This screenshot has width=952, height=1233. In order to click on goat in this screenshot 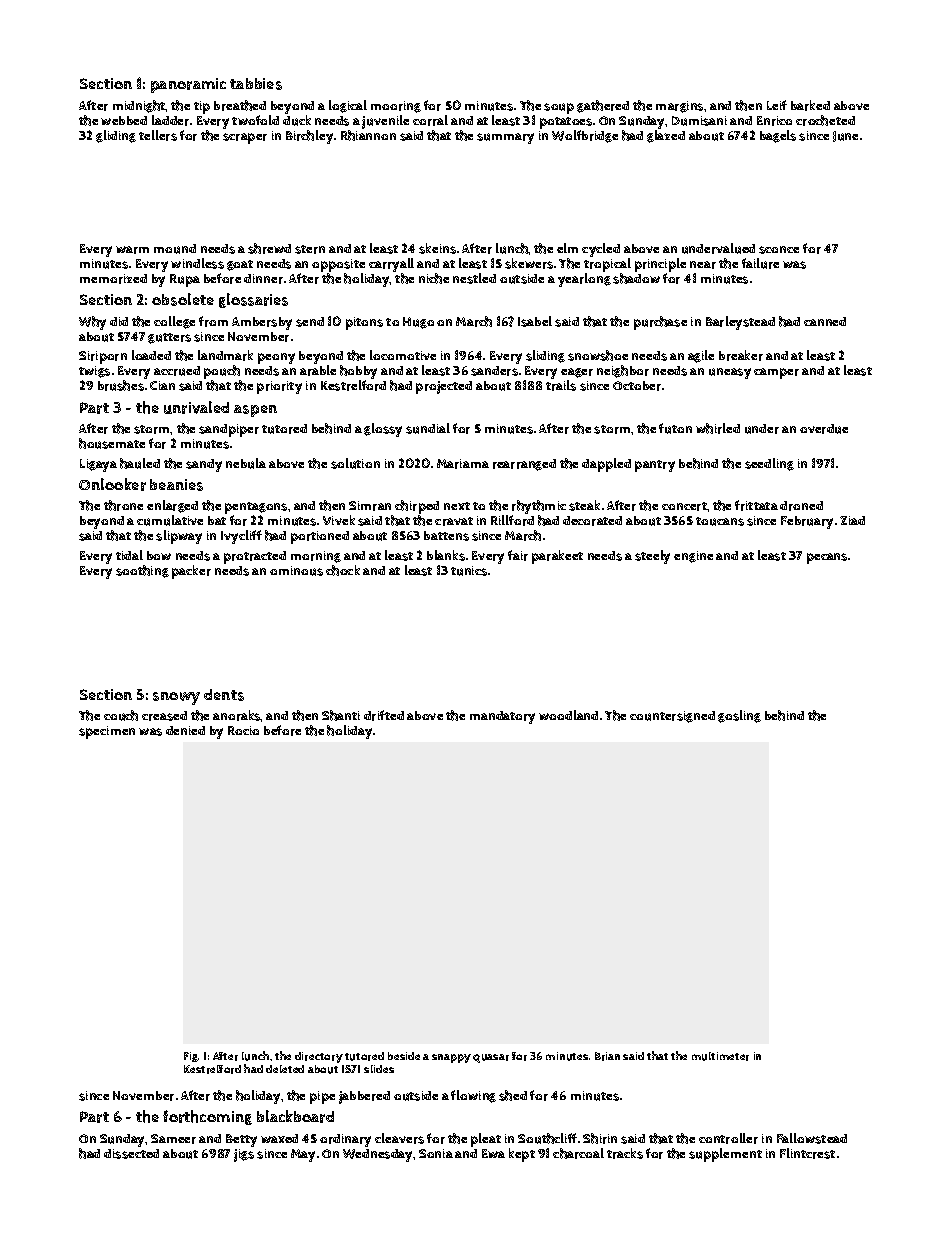, I will do `click(240, 265)`.
